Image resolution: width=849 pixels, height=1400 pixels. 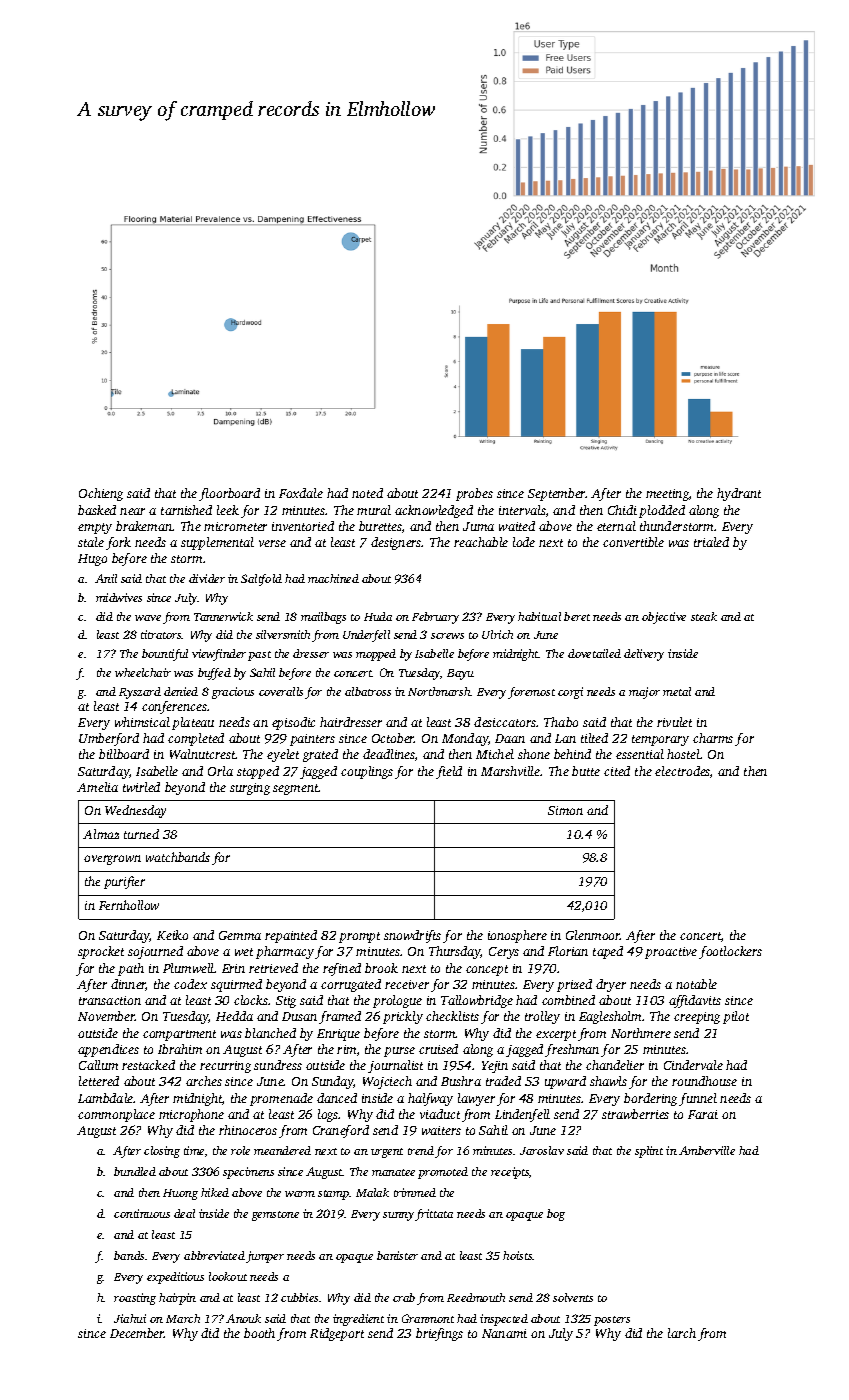 What do you see at coordinates (664, 618) in the document?
I see `objective` at bounding box center [664, 618].
